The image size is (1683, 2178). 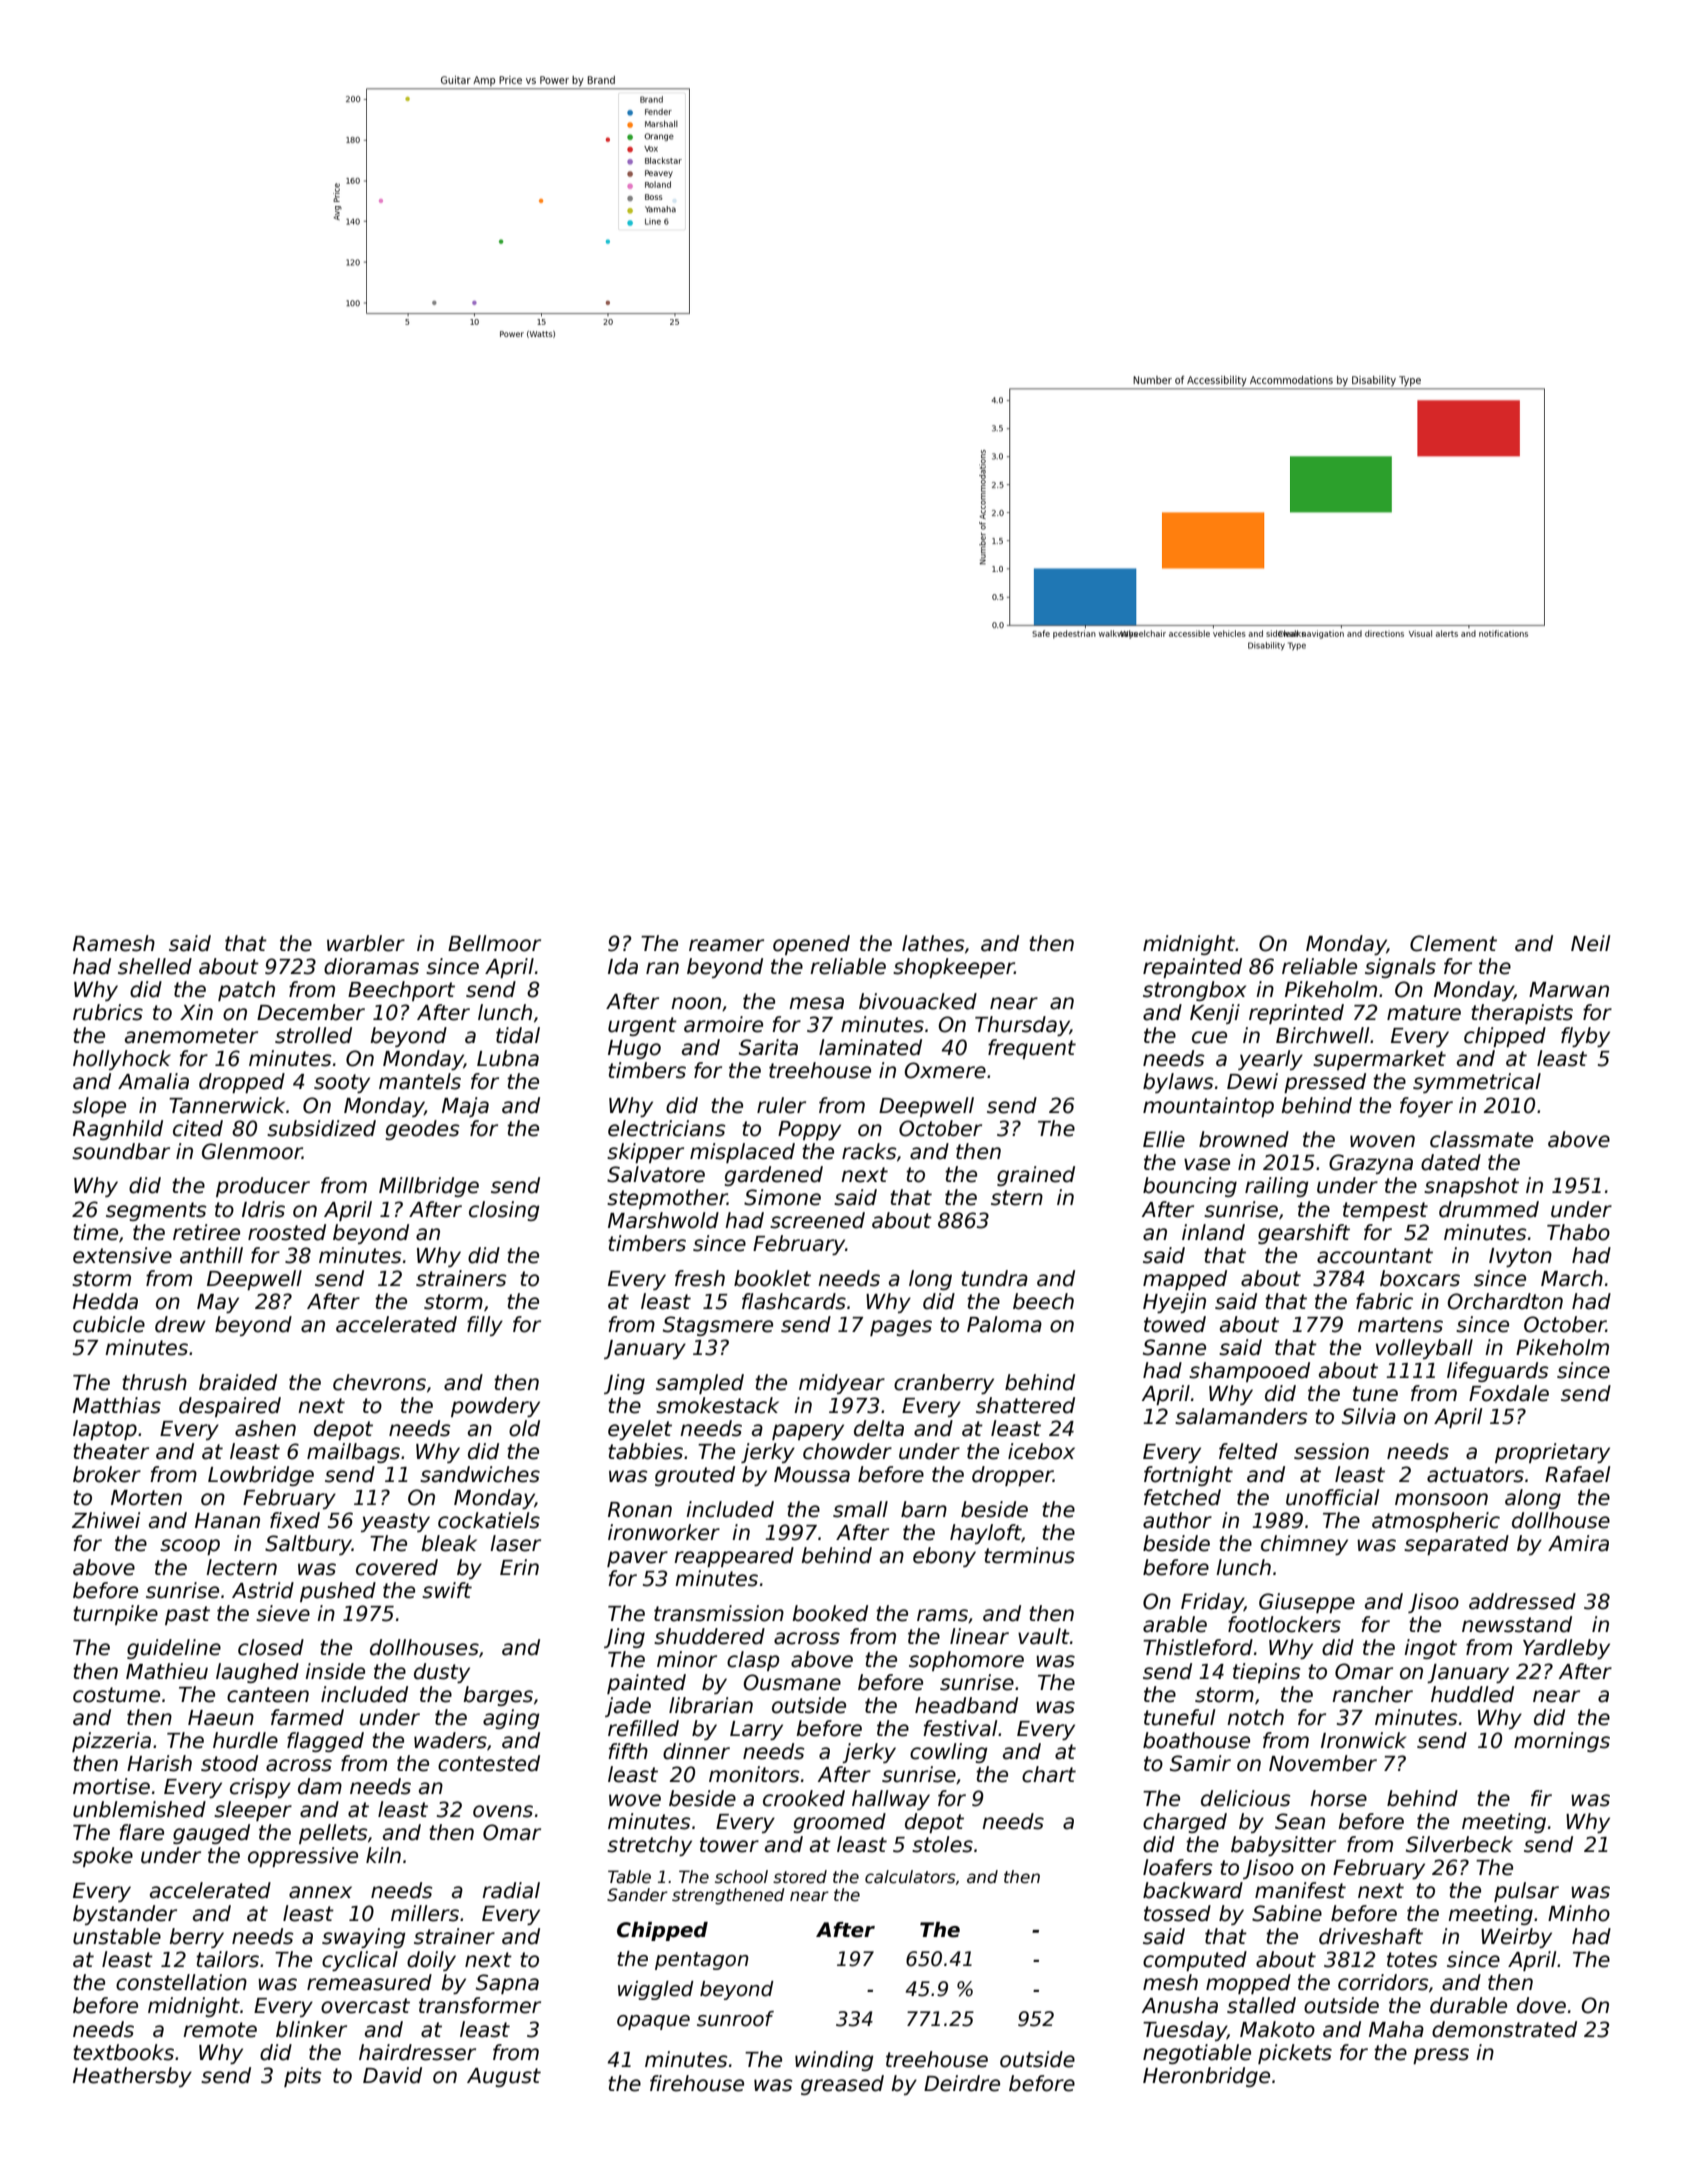 I want to click on David, so click(x=392, y=2075).
